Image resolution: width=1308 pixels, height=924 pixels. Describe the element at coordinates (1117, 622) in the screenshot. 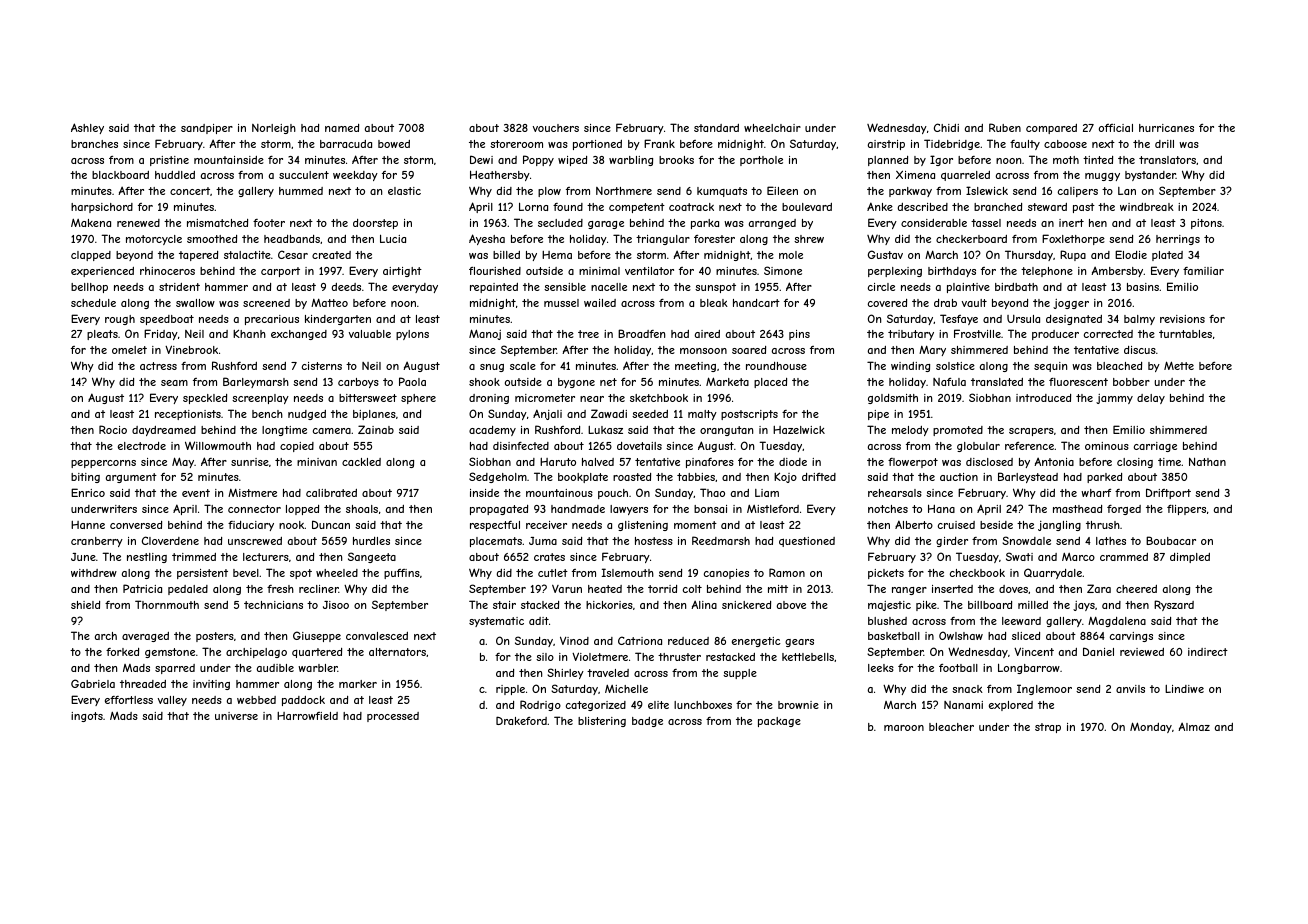

I see `Magdalena` at that location.
